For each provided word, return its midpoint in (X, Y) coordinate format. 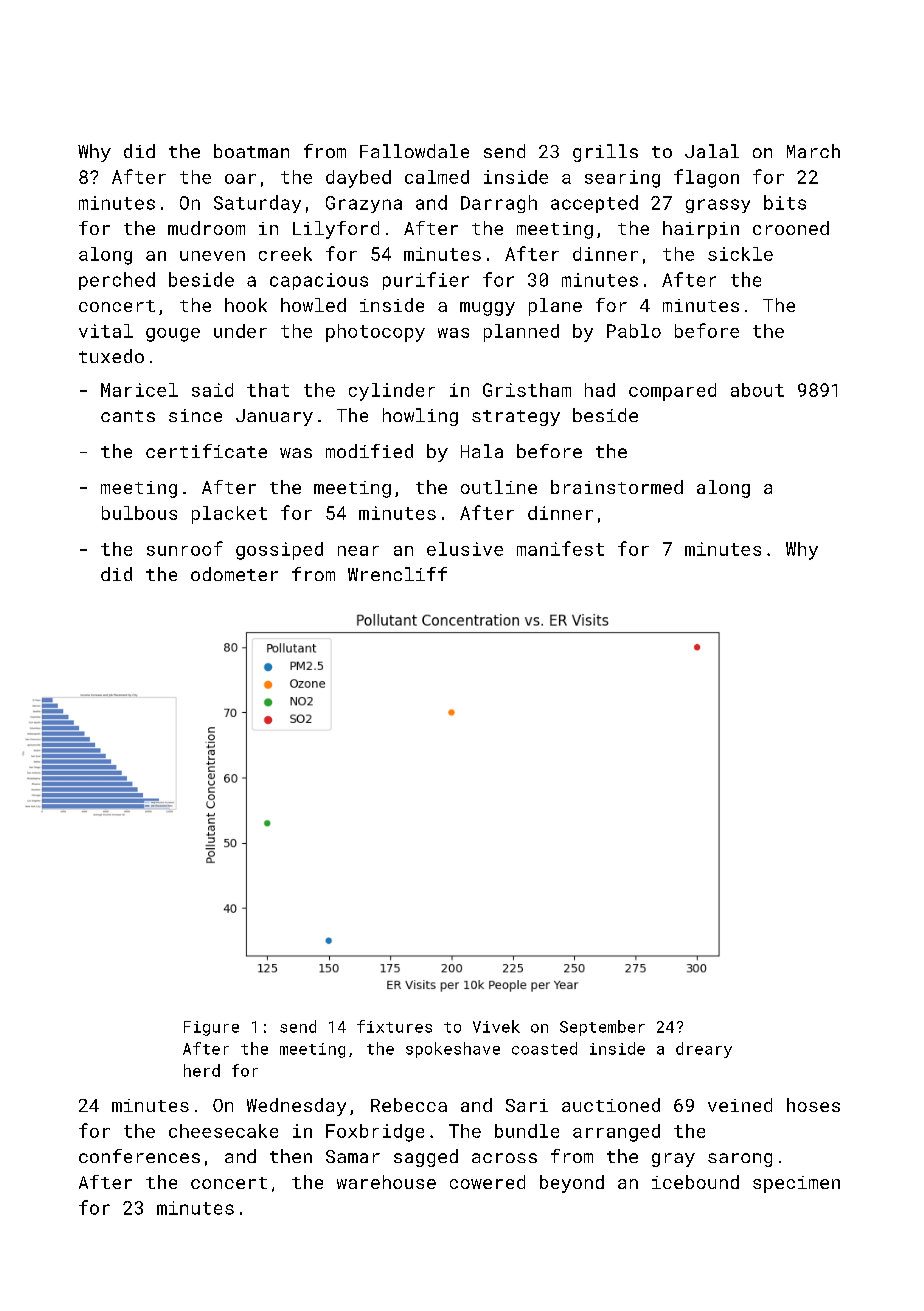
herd (202, 1070)
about (757, 390)
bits (785, 202)
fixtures (394, 1026)
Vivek (496, 1026)
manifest (560, 548)
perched (117, 281)
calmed (437, 177)
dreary (704, 1050)
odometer (234, 574)
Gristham (527, 390)
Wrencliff (397, 574)
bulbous (139, 513)
